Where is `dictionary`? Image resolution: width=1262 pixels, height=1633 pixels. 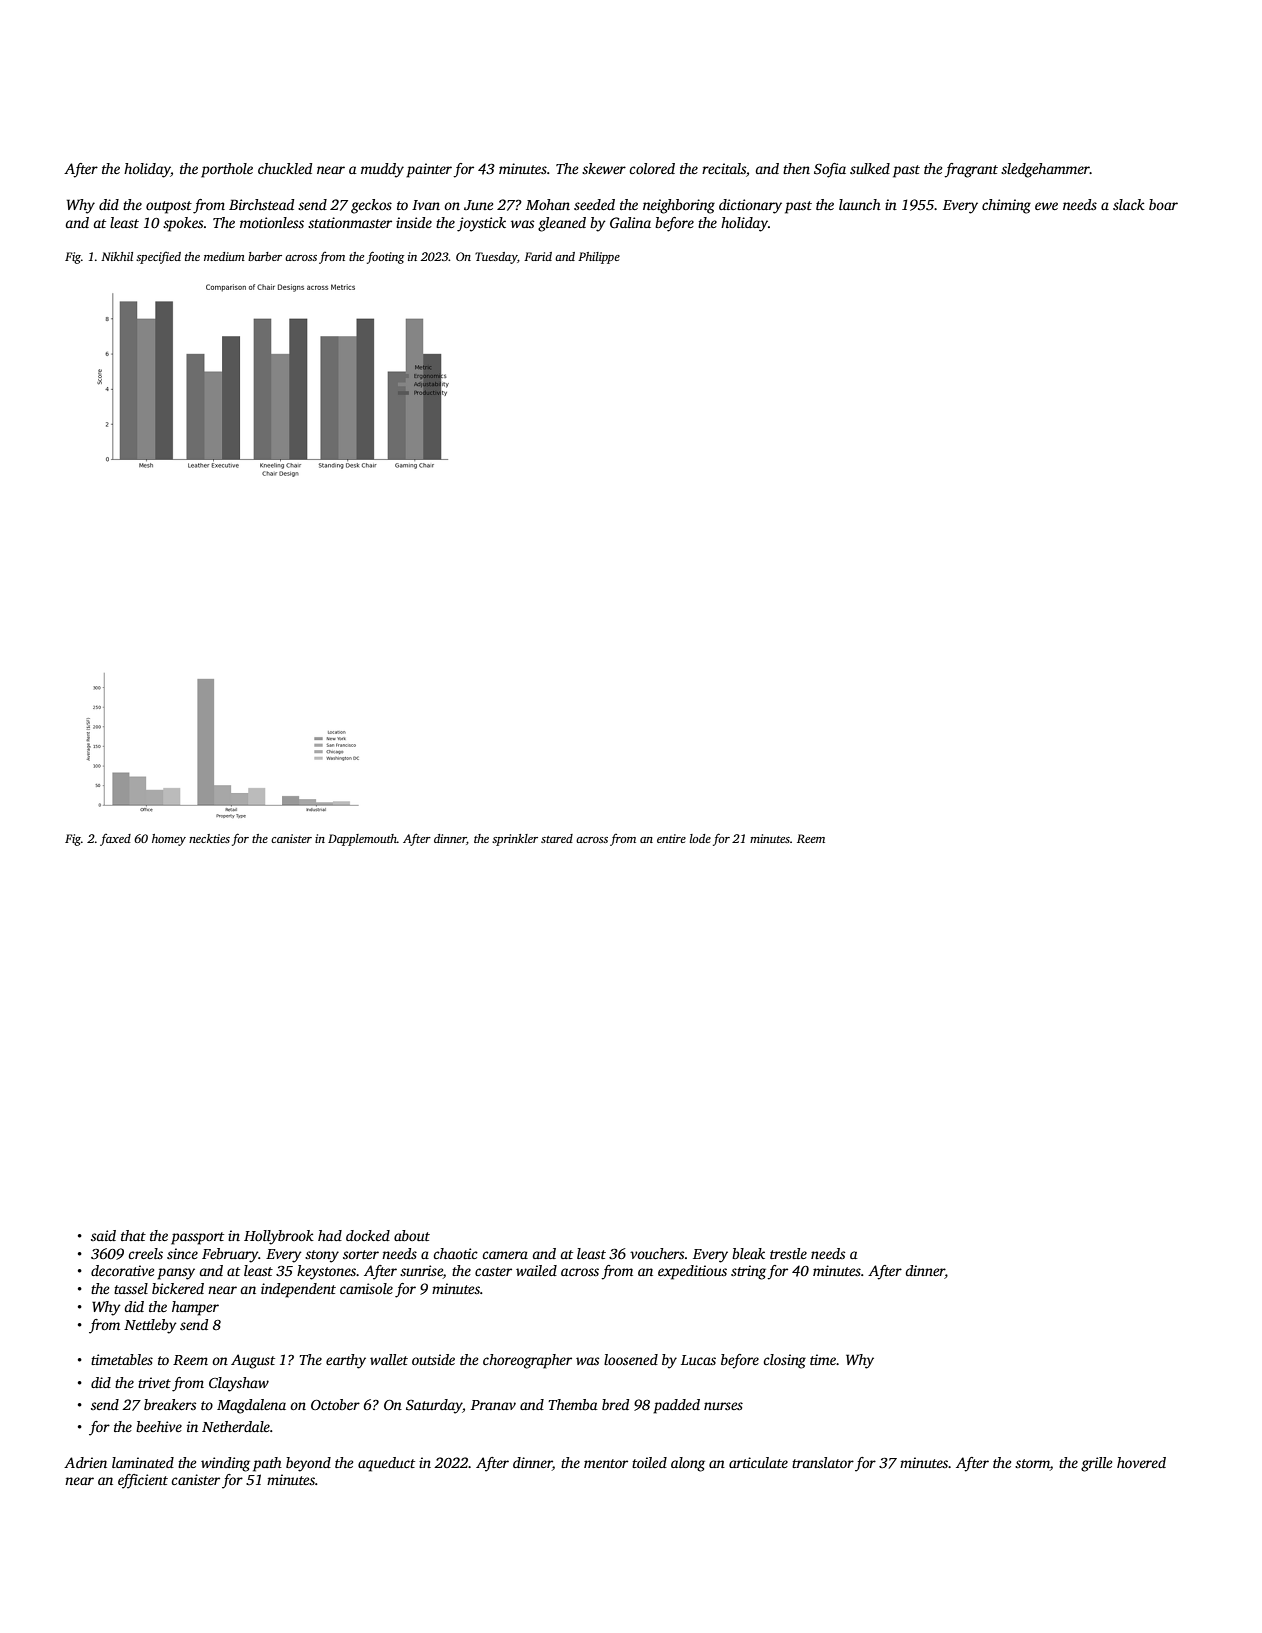 dictionary is located at coordinates (750, 206).
